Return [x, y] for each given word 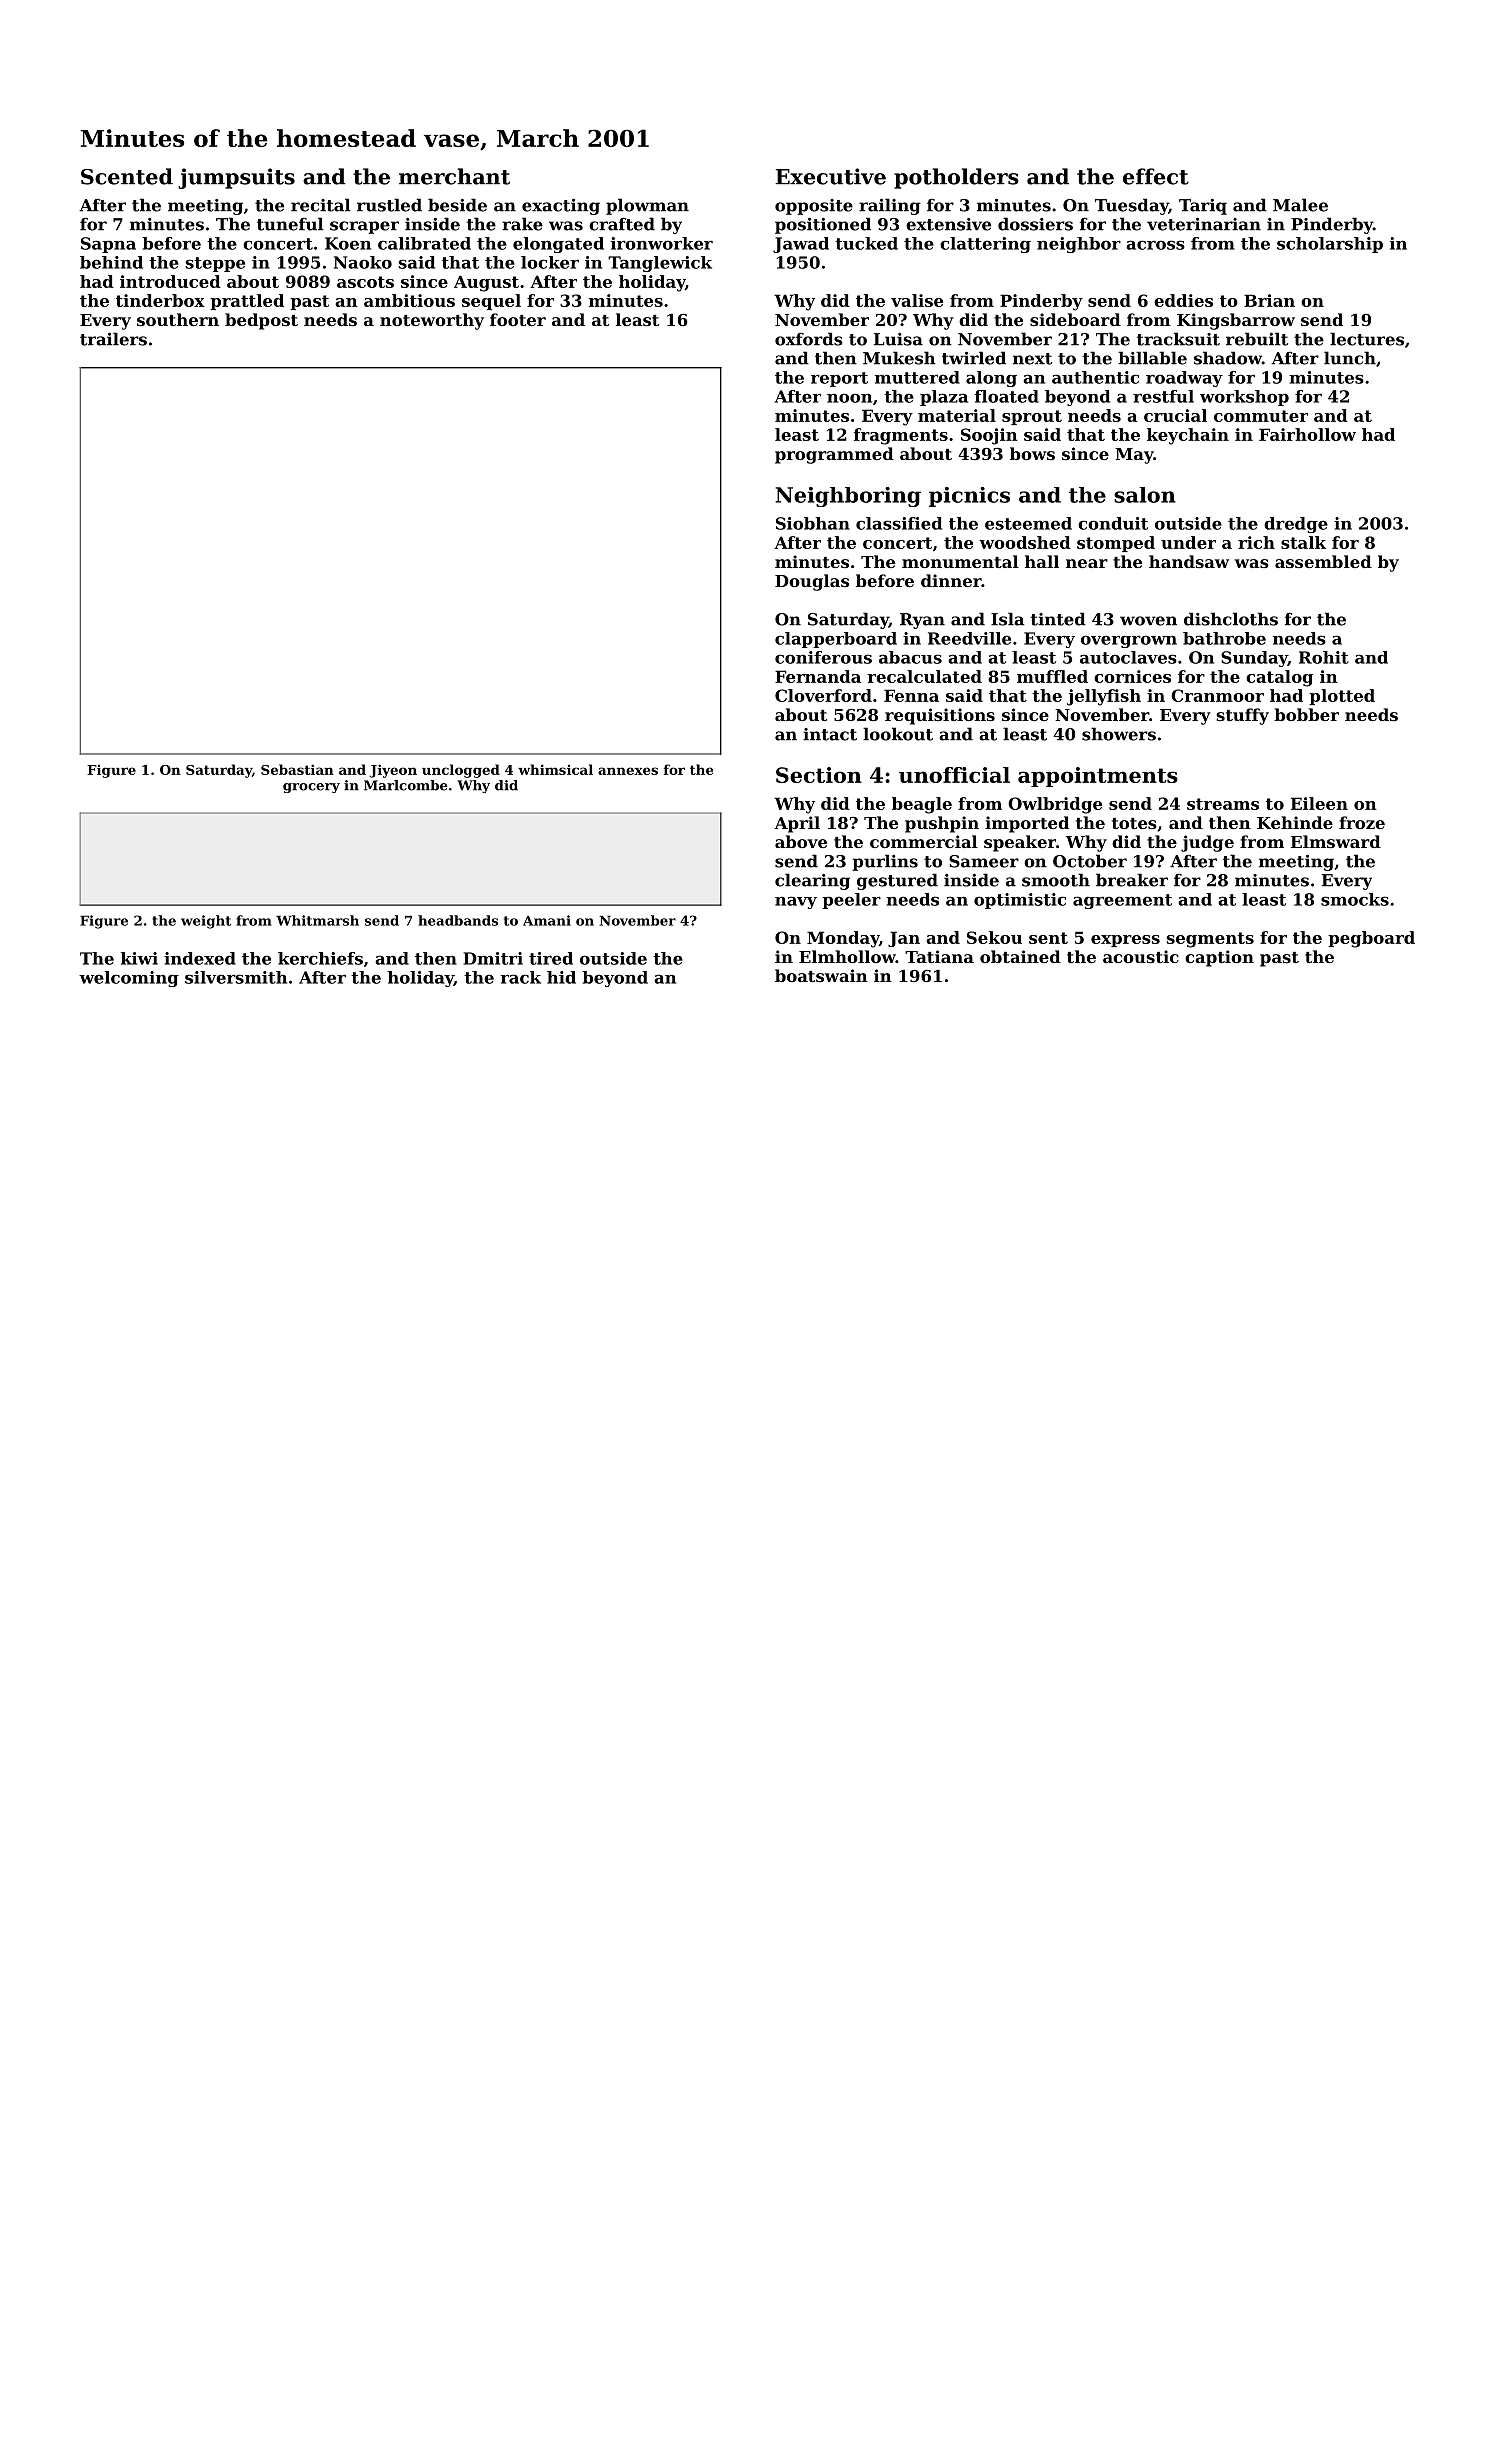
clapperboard [836, 640]
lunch [1350, 358]
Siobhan [813, 523]
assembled [1323, 561]
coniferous [823, 657]
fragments [901, 436]
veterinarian [1204, 224]
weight [206, 922]
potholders [956, 178]
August [486, 283]
